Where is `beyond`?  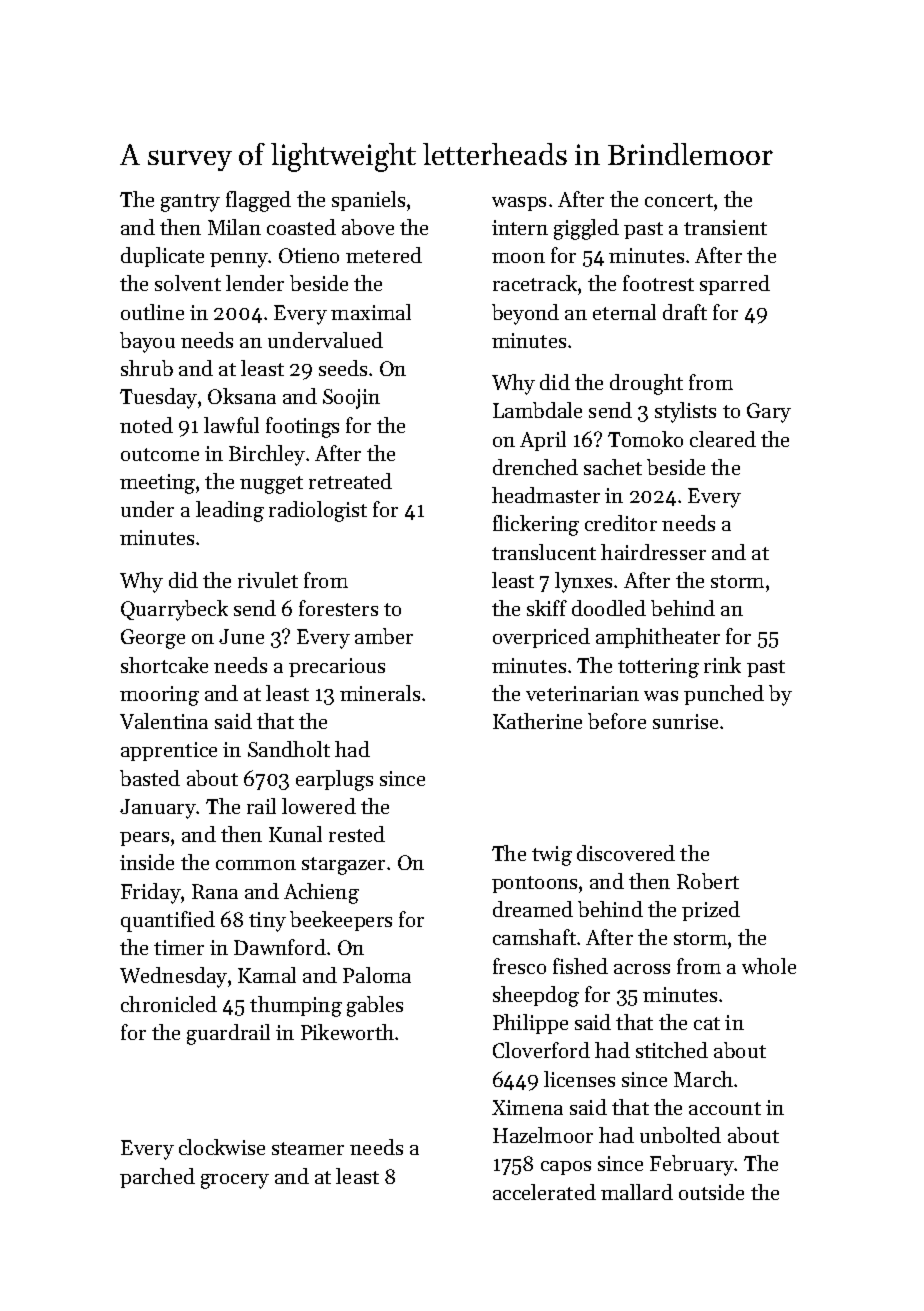
beyond is located at coordinates (525, 314).
